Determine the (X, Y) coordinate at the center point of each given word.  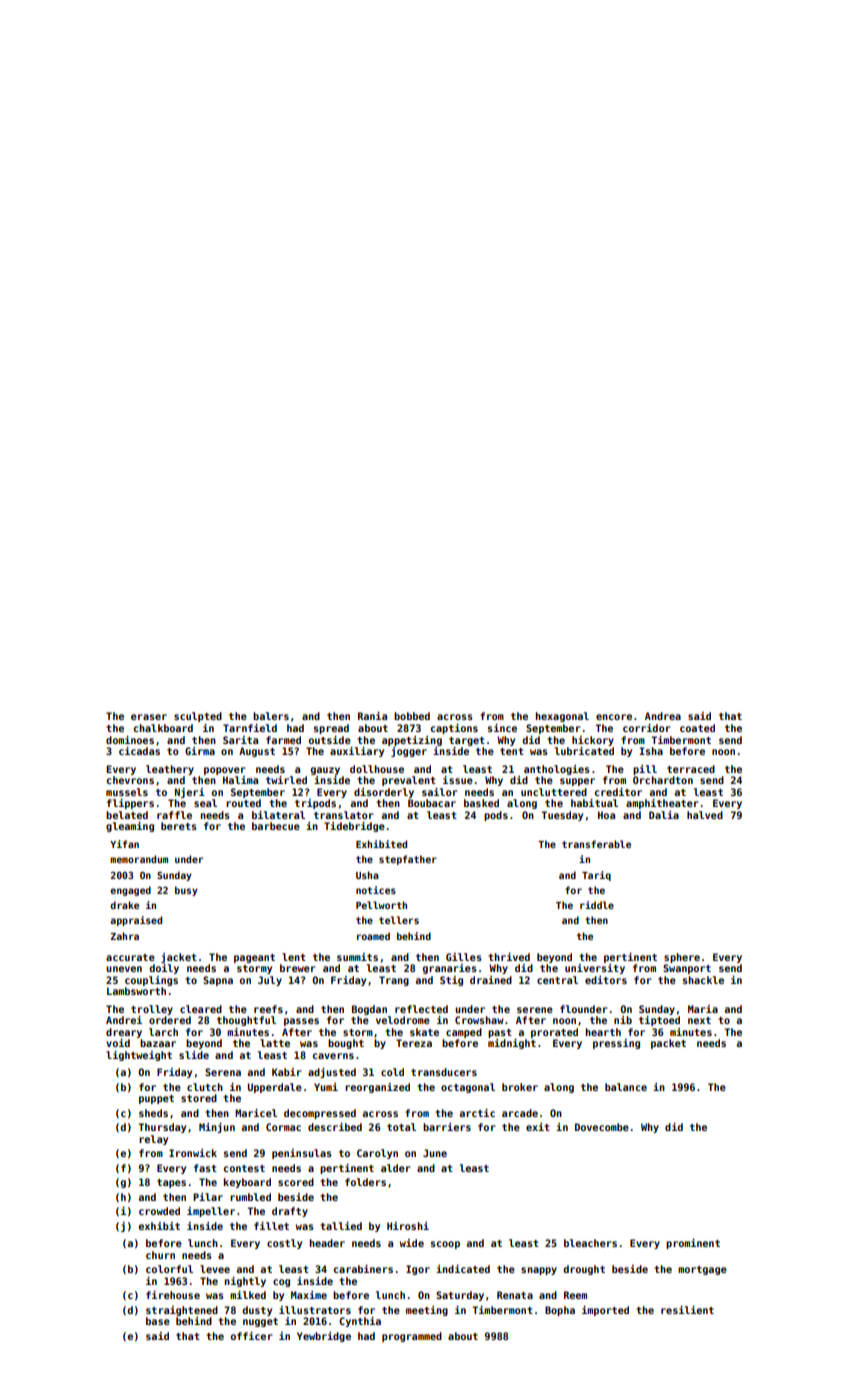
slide (194, 1055)
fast (205, 1168)
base (158, 1321)
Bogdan (369, 1010)
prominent (693, 1244)
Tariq (596, 876)
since (502, 728)
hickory (593, 741)
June (435, 1153)
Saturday (460, 1296)
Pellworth (381, 905)
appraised (136, 921)
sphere (682, 958)
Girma (200, 751)
